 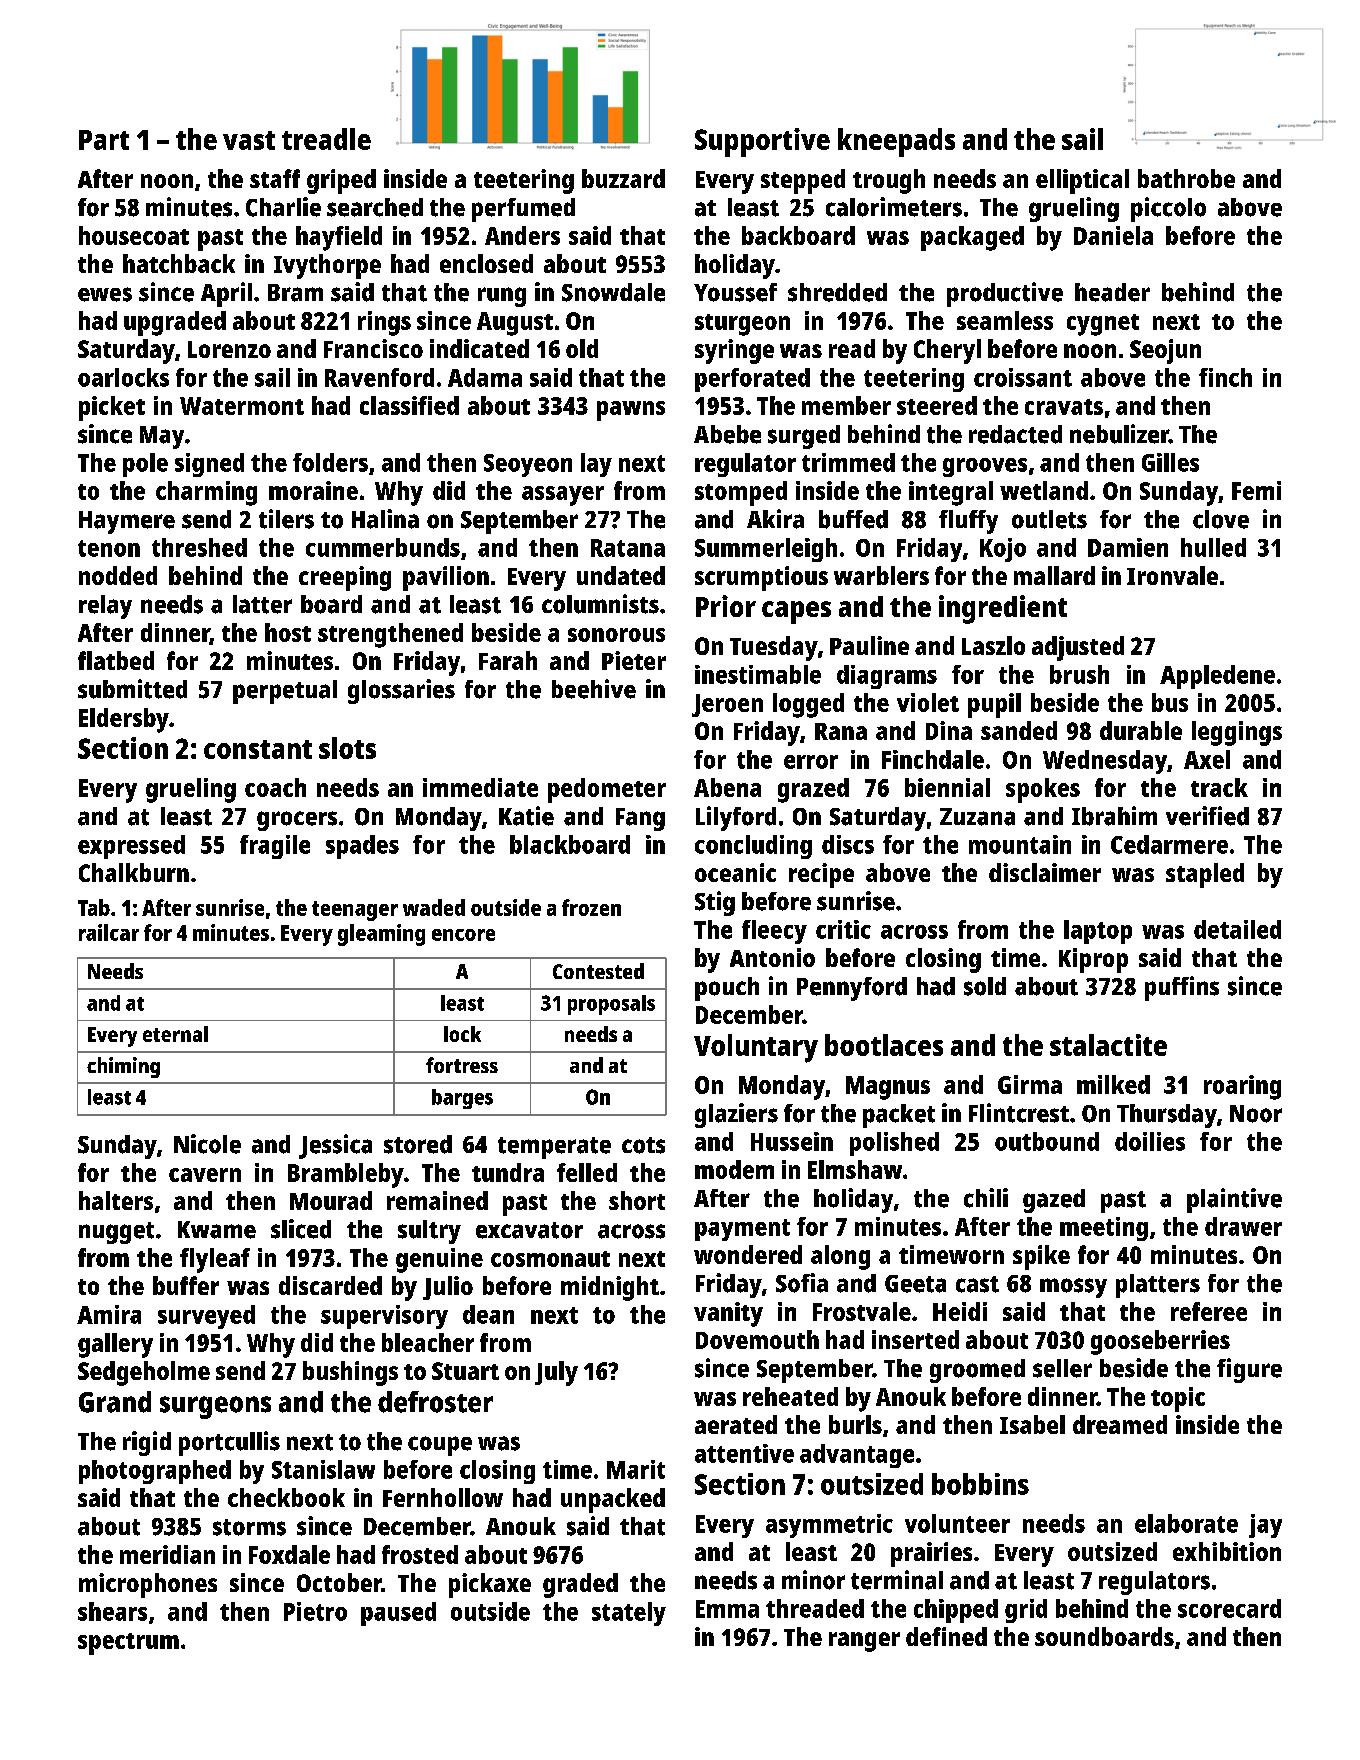 I want to click on buzzard, so click(x=623, y=178).
